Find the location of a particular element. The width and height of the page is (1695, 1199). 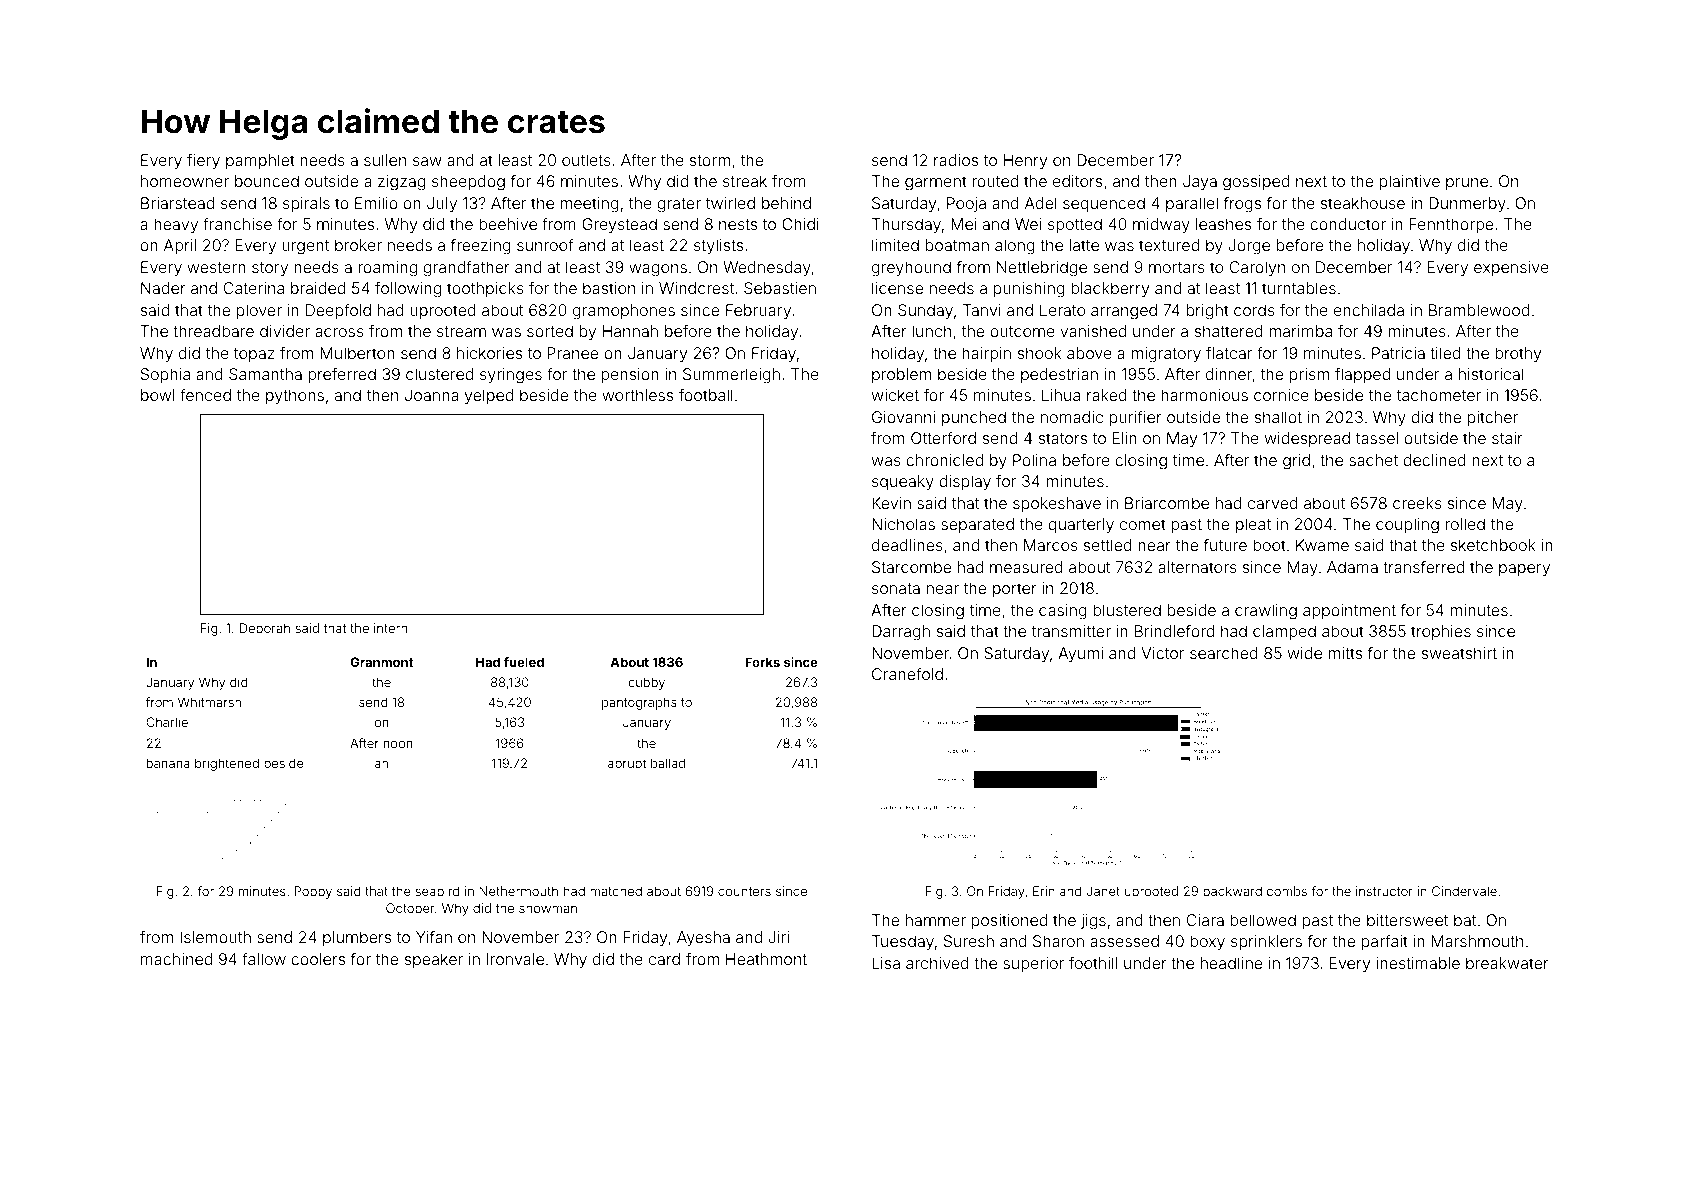

threadbare is located at coordinates (213, 331).
